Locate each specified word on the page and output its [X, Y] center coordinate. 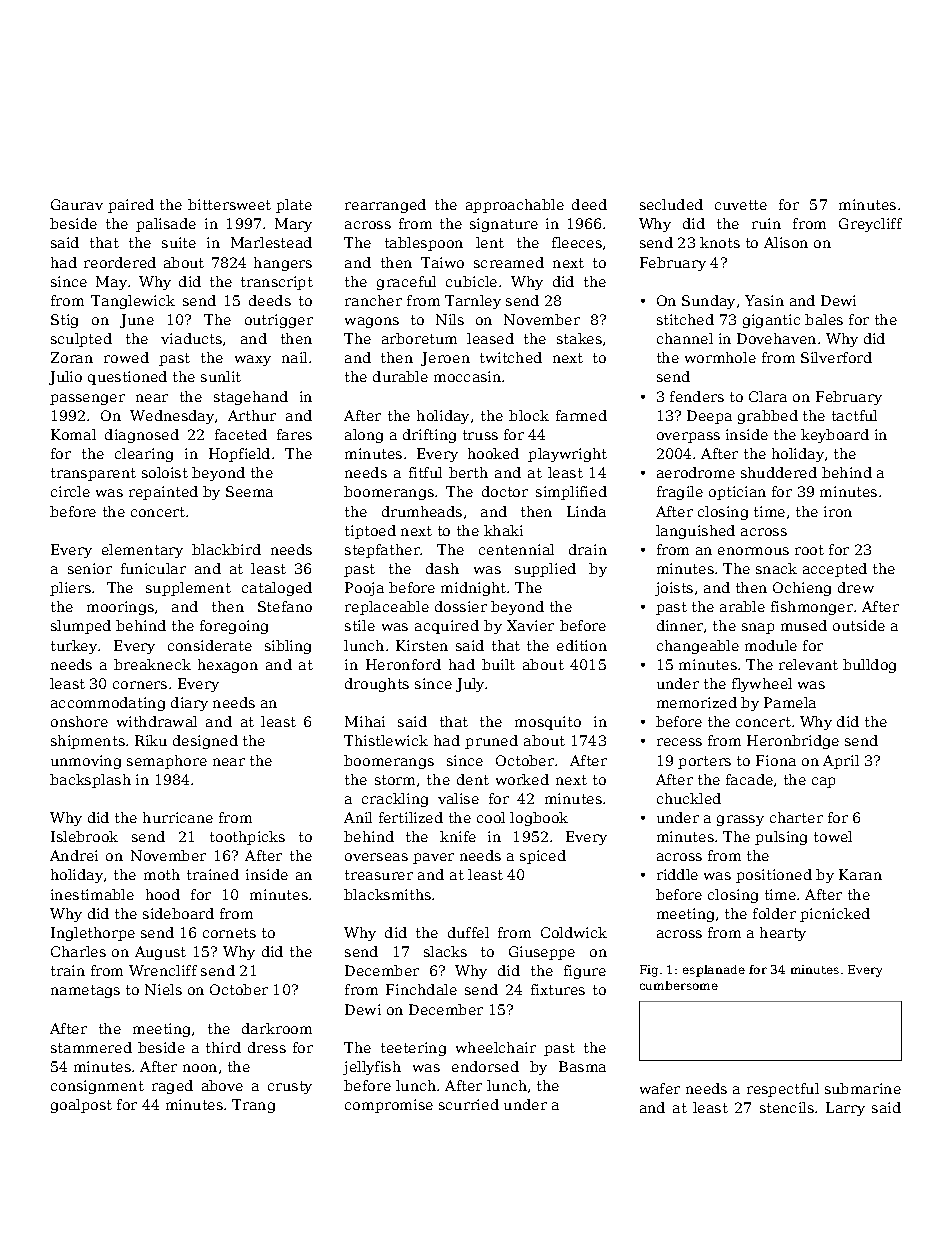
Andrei [74, 855]
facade [749, 779]
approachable [515, 206]
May [111, 283]
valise [458, 798]
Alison [786, 242]
